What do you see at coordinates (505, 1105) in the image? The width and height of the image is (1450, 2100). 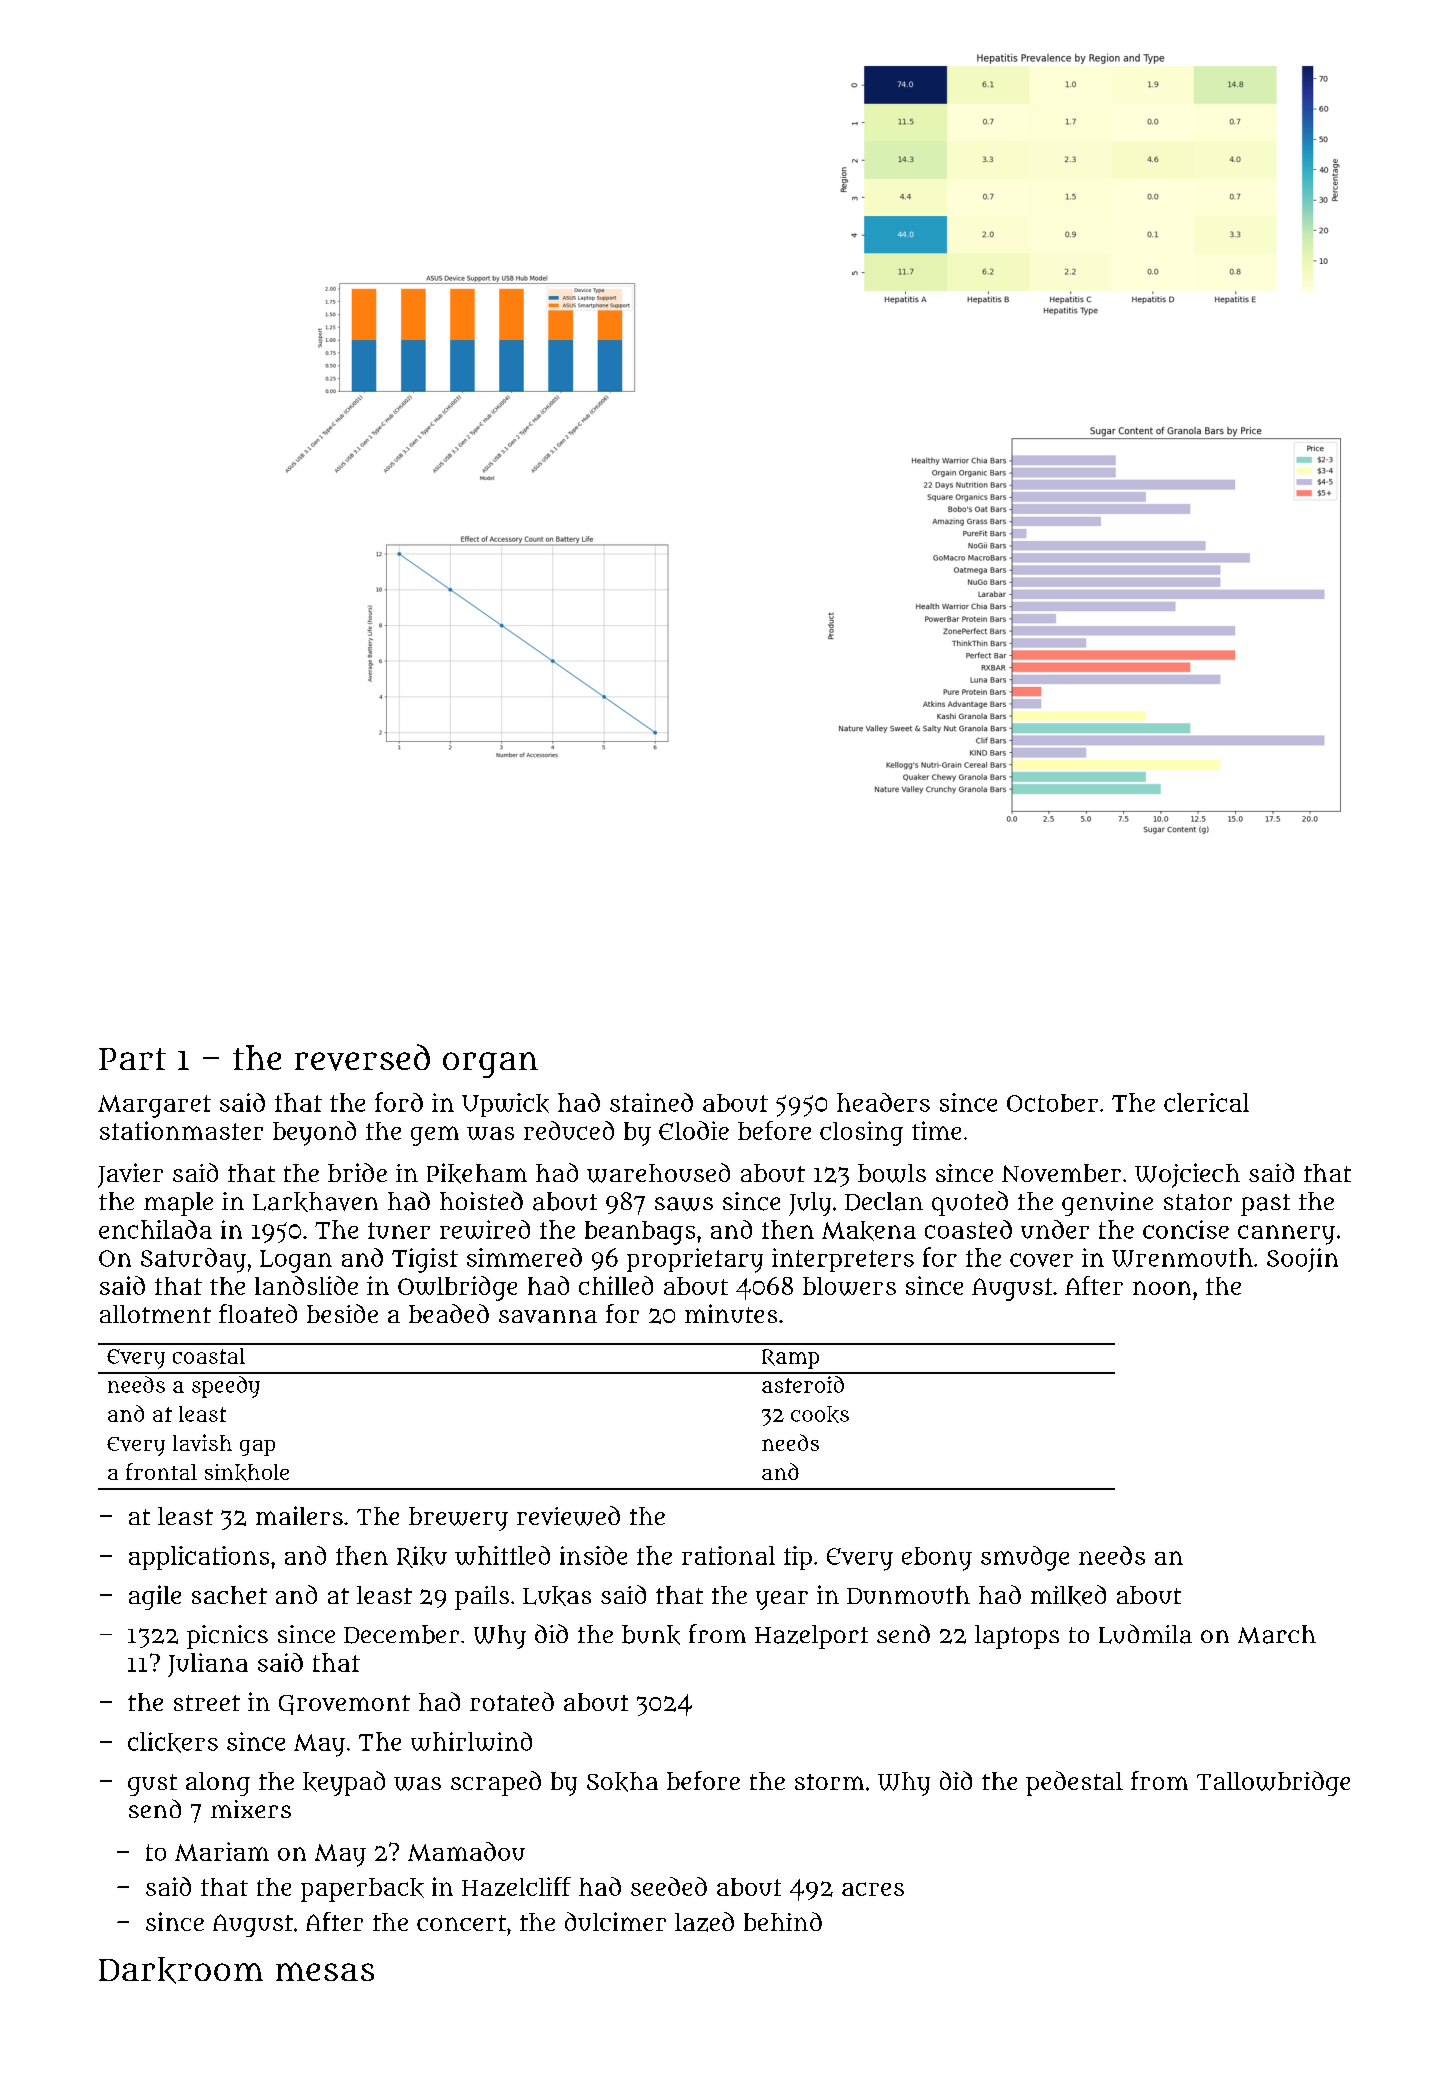 I see `Upwick` at bounding box center [505, 1105].
